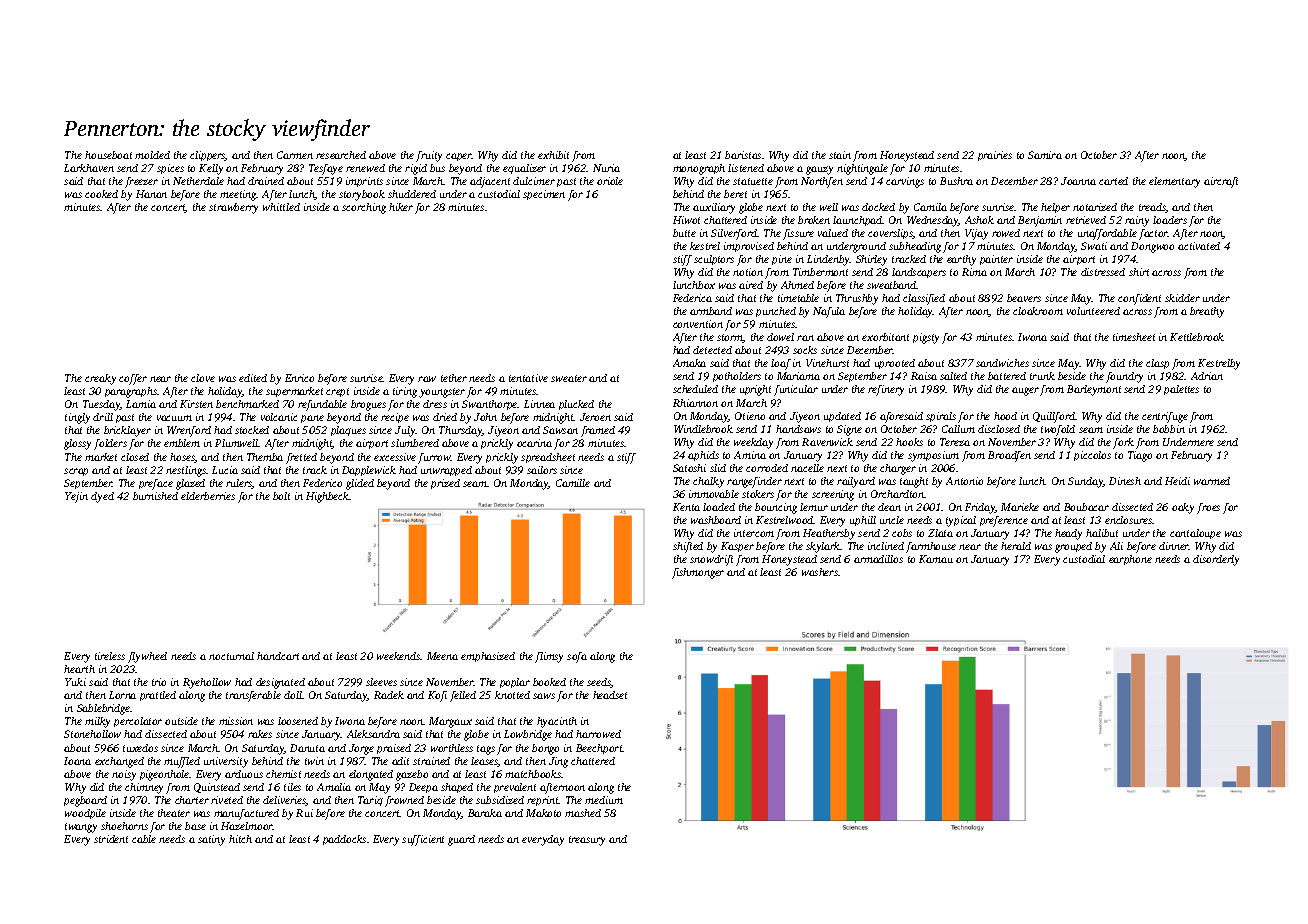  Describe the element at coordinates (76, 497) in the image. I see `Yejin` at that location.
